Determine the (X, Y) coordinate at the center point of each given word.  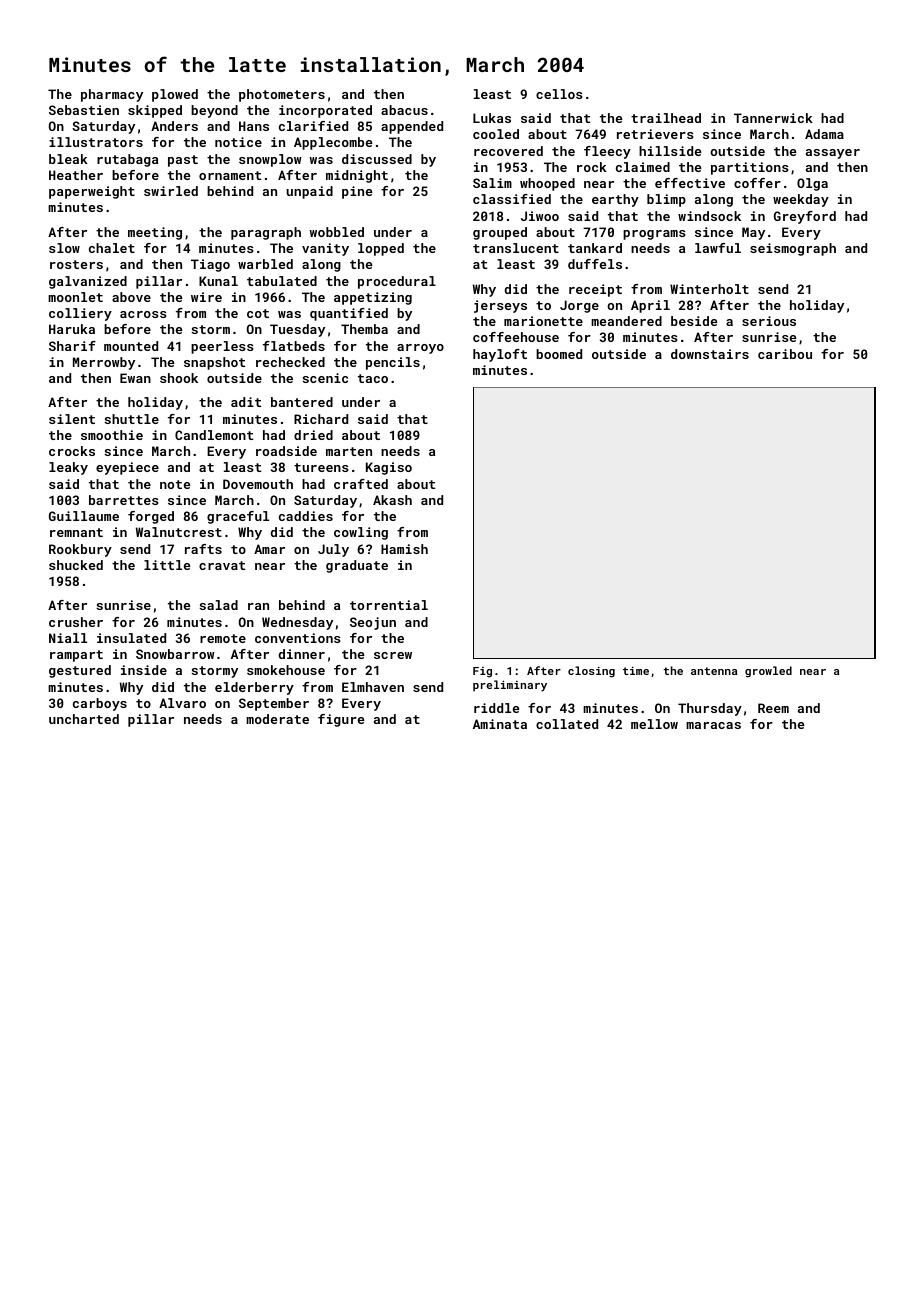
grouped (500, 233)
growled (768, 672)
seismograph (793, 249)
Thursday (710, 709)
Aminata (500, 724)
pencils (393, 363)
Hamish (404, 549)
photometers (282, 95)
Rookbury (80, 550)
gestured (80, 671)
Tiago (210, 265)
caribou (785, 354)
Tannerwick (773, 118)
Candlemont (214, 435)
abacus (404, 110)
